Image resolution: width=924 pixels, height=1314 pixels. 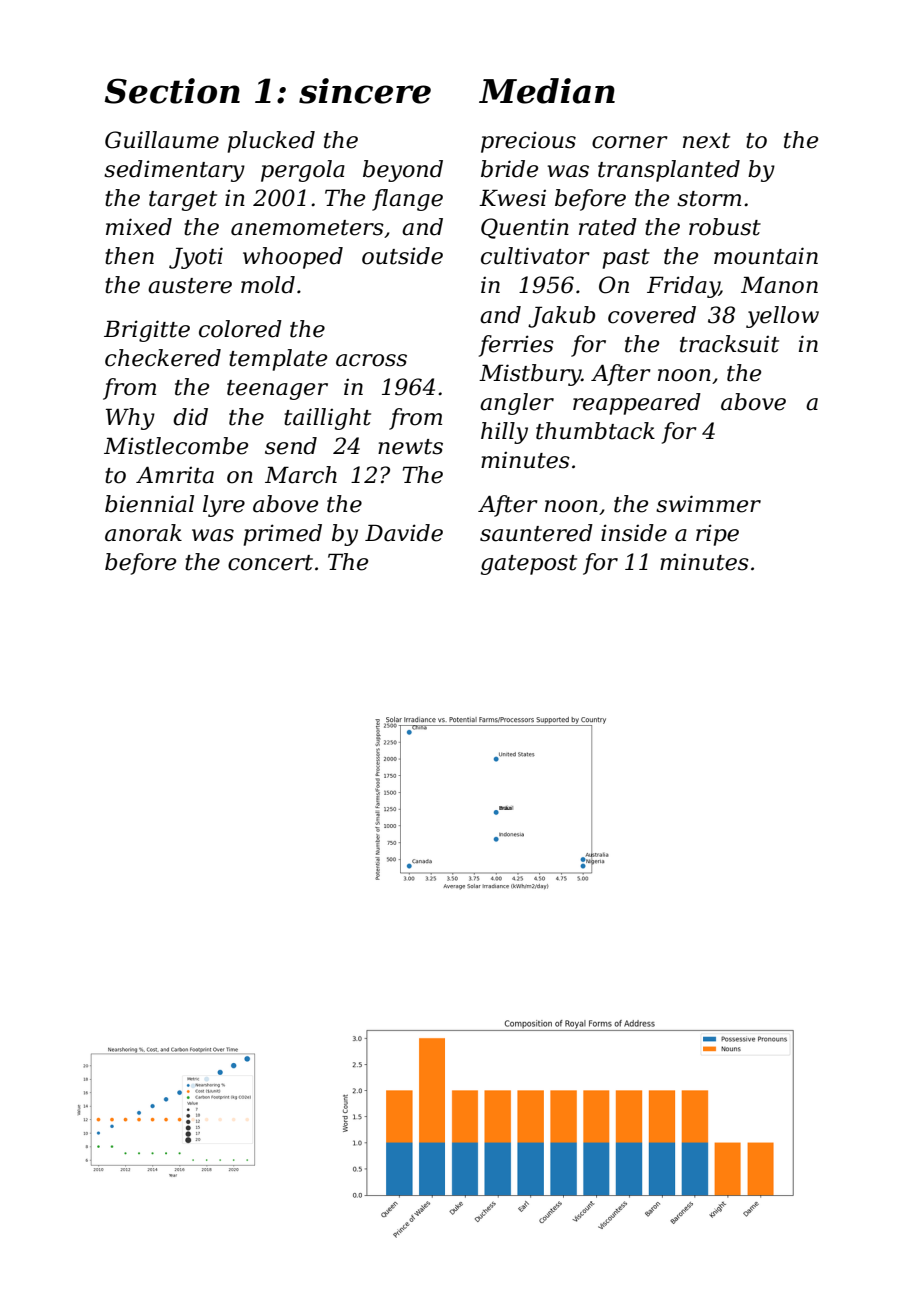 I want to click on yellow, so click(x=782, y=317).
